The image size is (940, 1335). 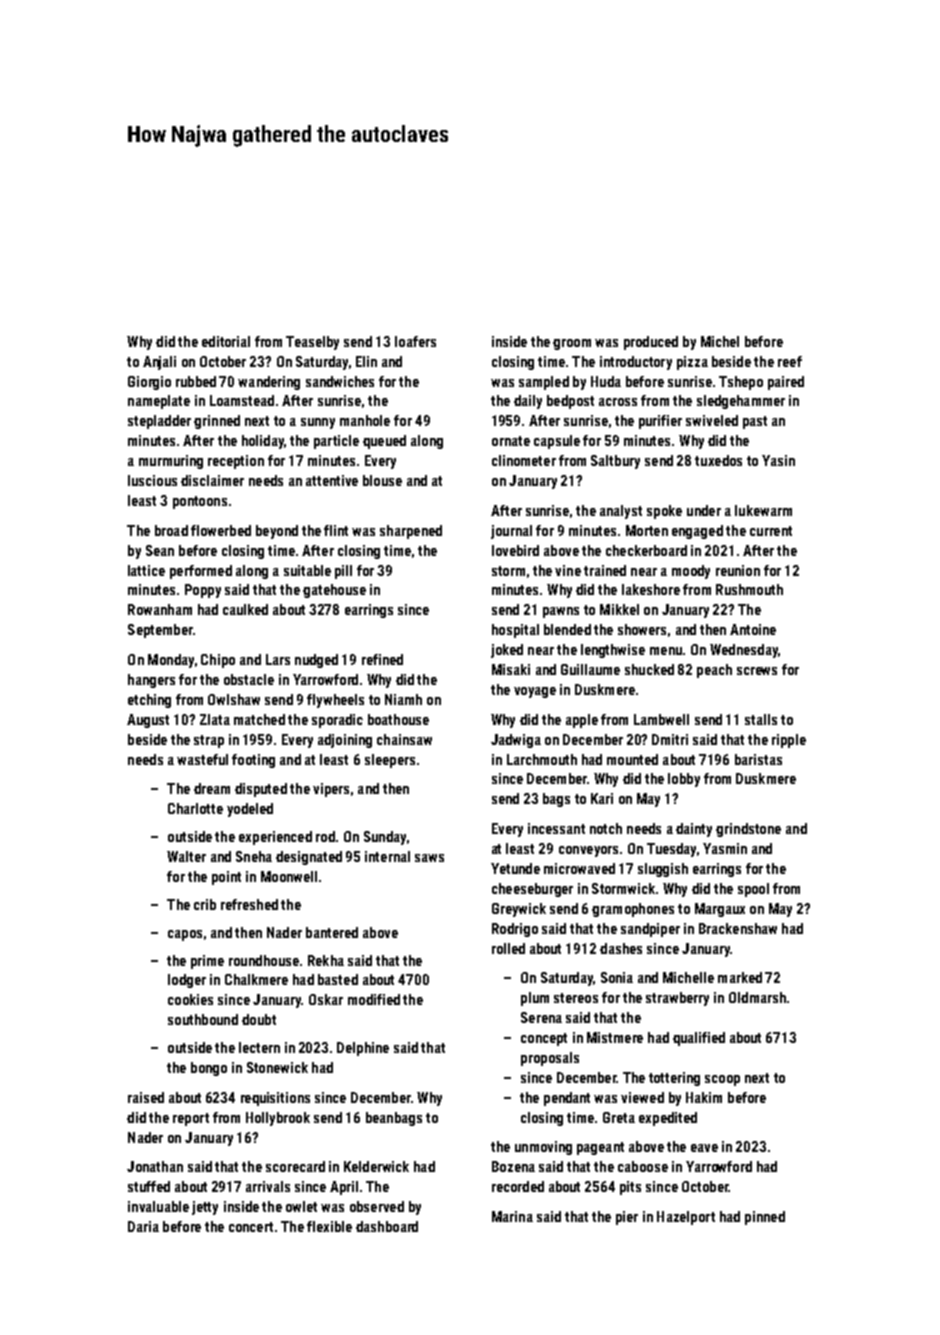 I want to click on pinned, so click(x=765, y=1218).
